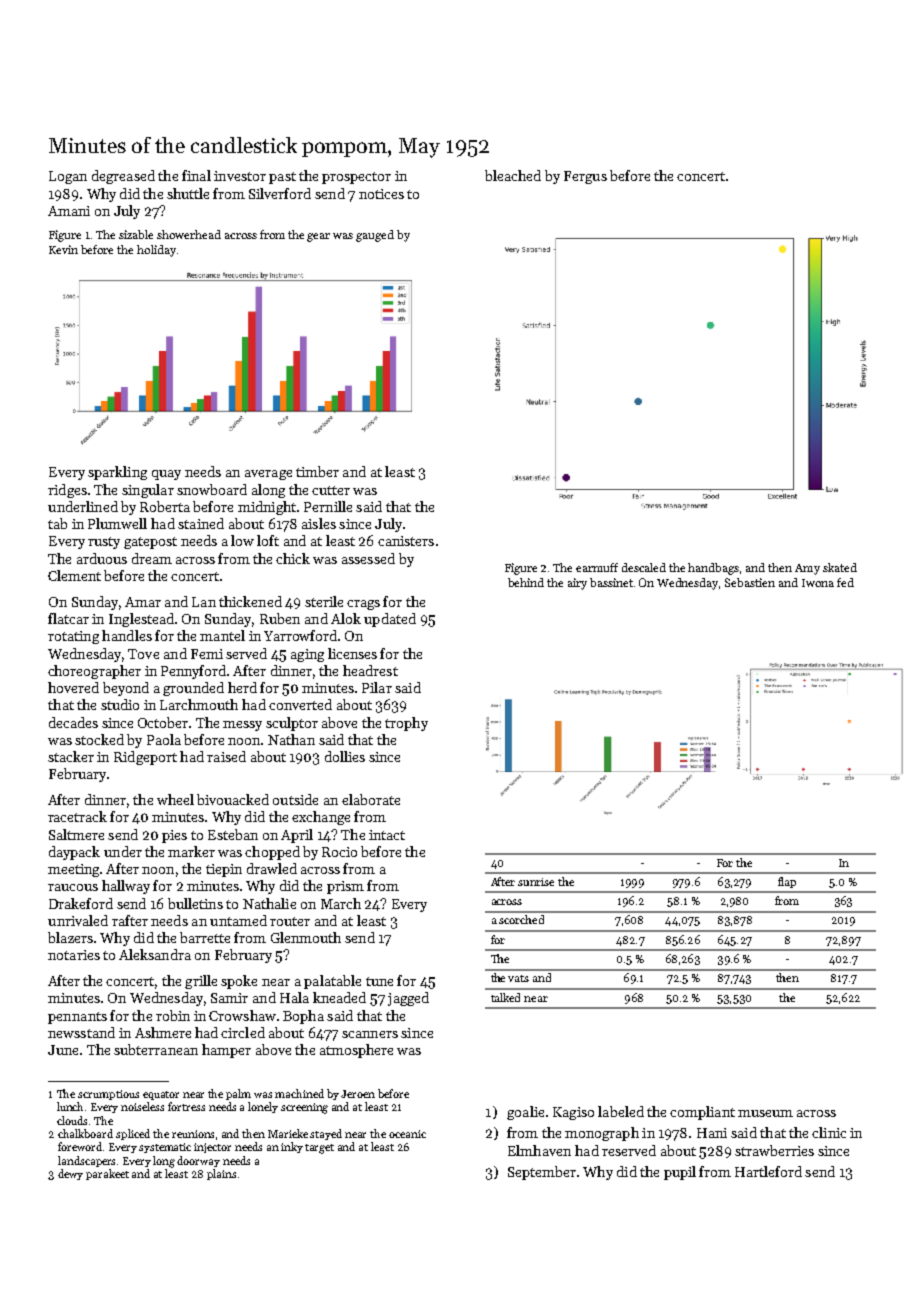  I want to click on holiday, so click(156, 251).
